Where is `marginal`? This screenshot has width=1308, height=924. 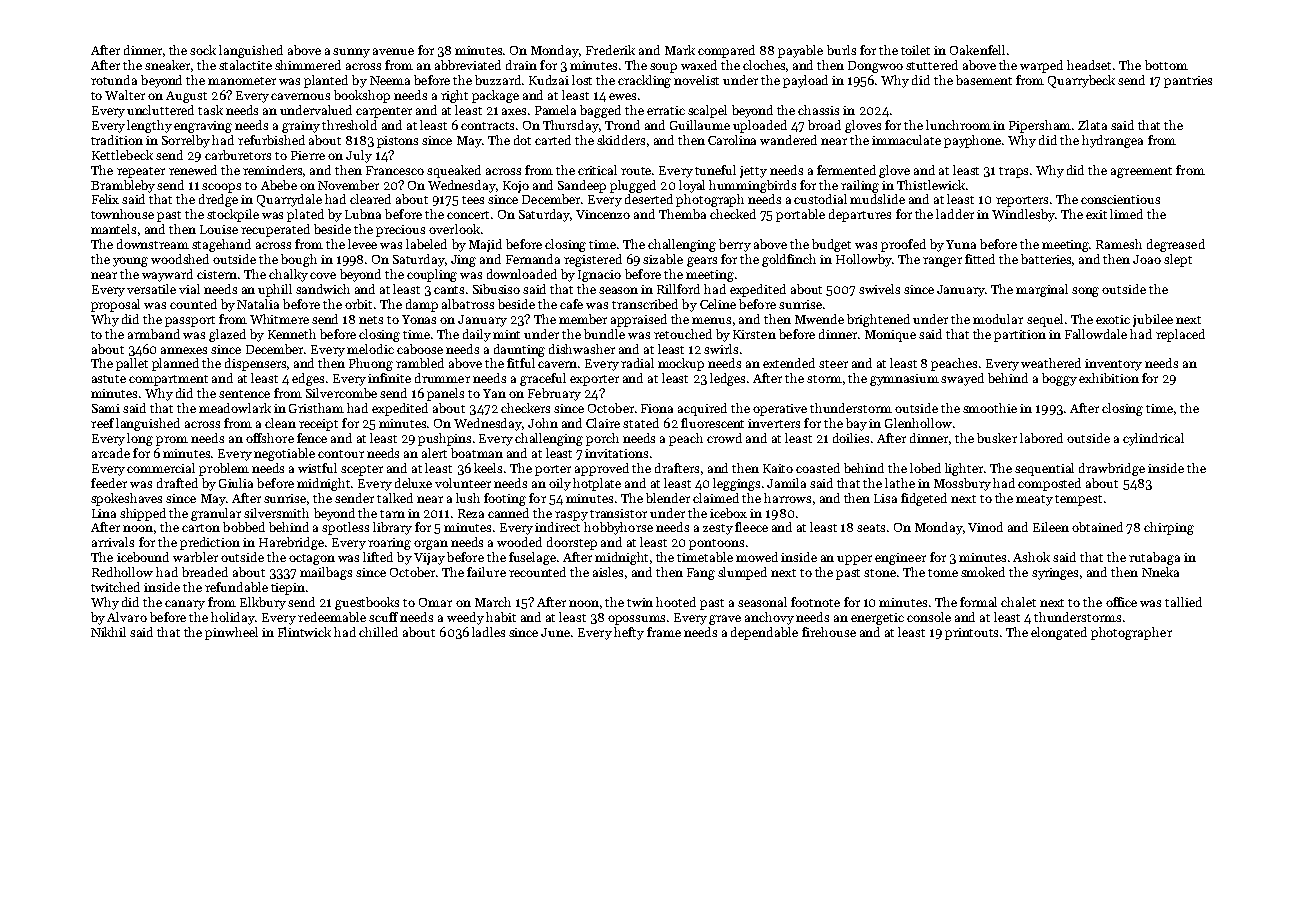
marginal is located at coordinates (1042, 290).
